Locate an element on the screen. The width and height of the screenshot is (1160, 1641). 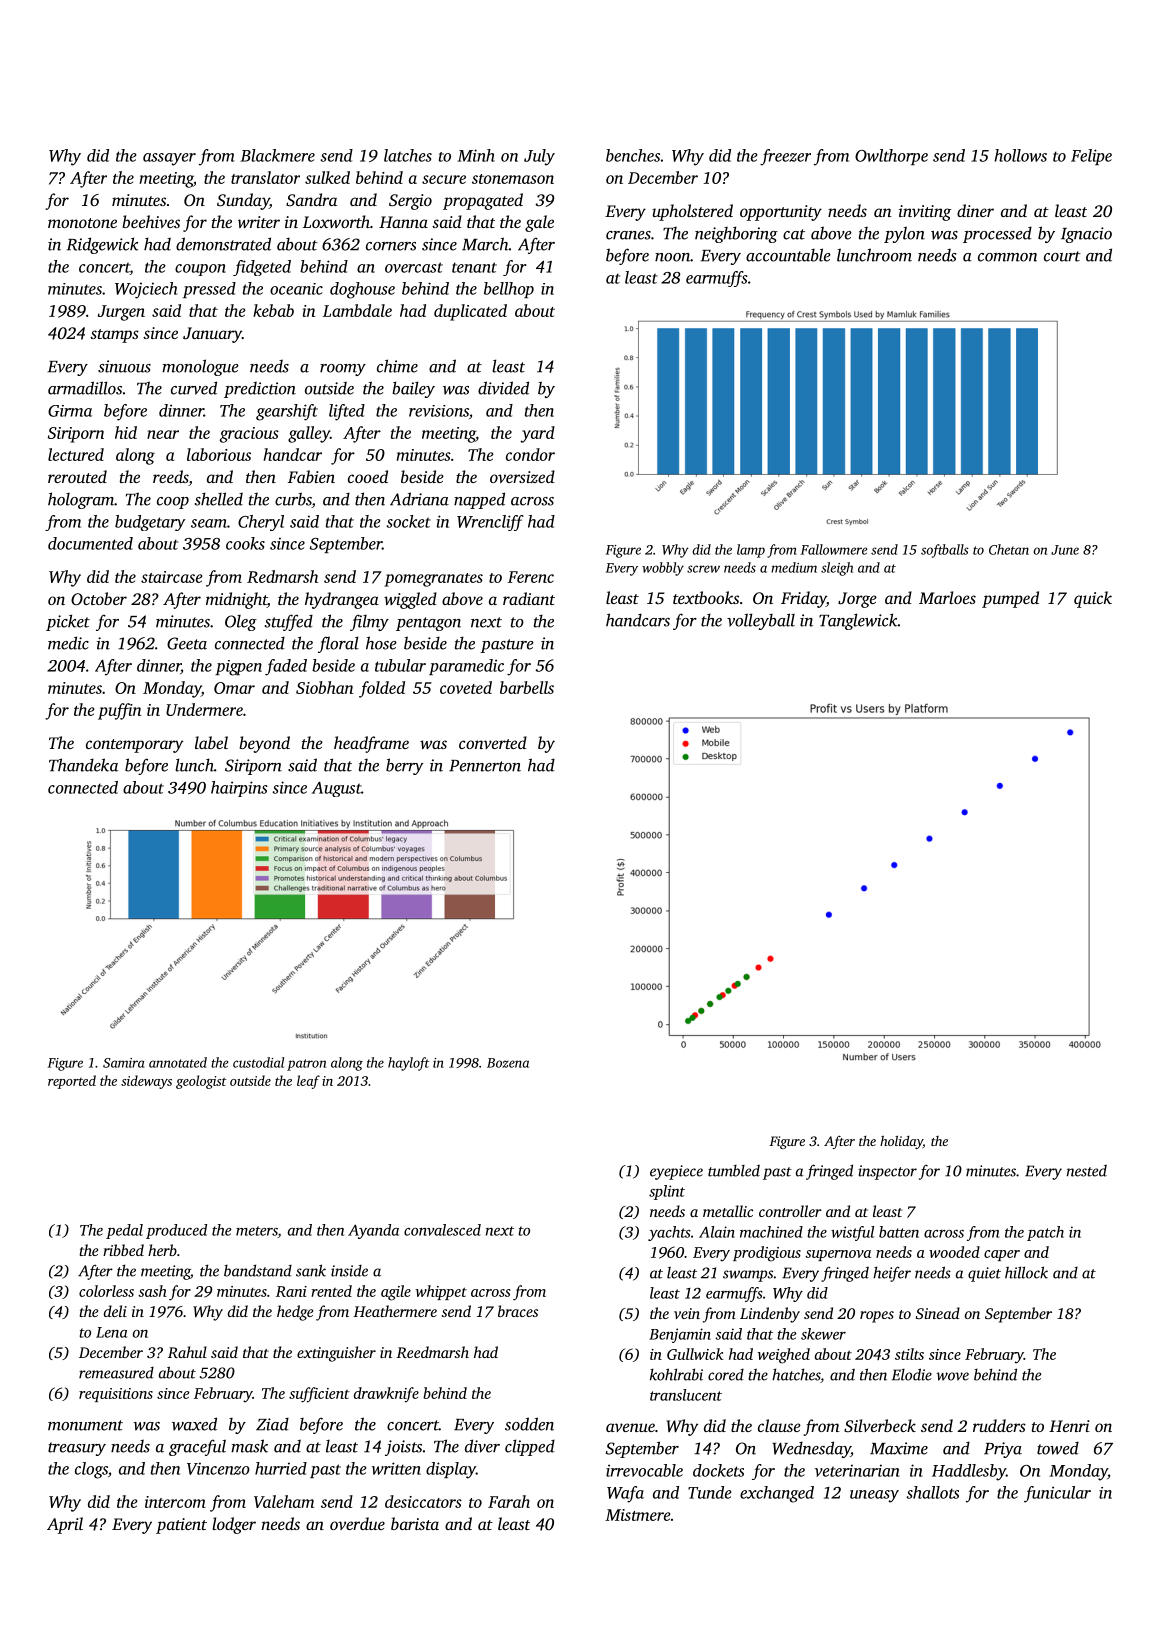
patron is located at coordinates (306, 1065).
